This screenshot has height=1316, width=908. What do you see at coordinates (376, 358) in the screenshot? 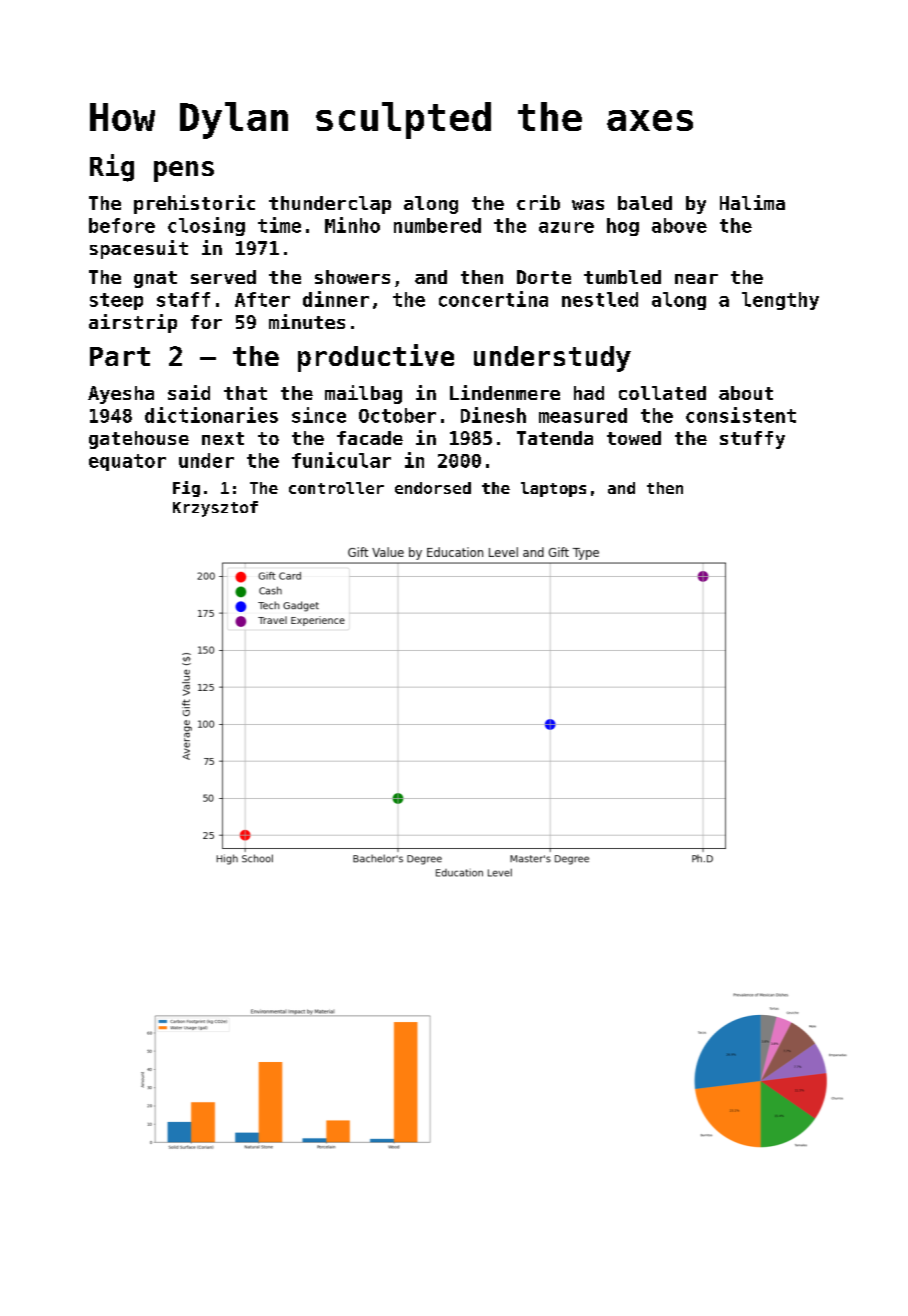
I see `productive` at bounding box center [376, 358].
